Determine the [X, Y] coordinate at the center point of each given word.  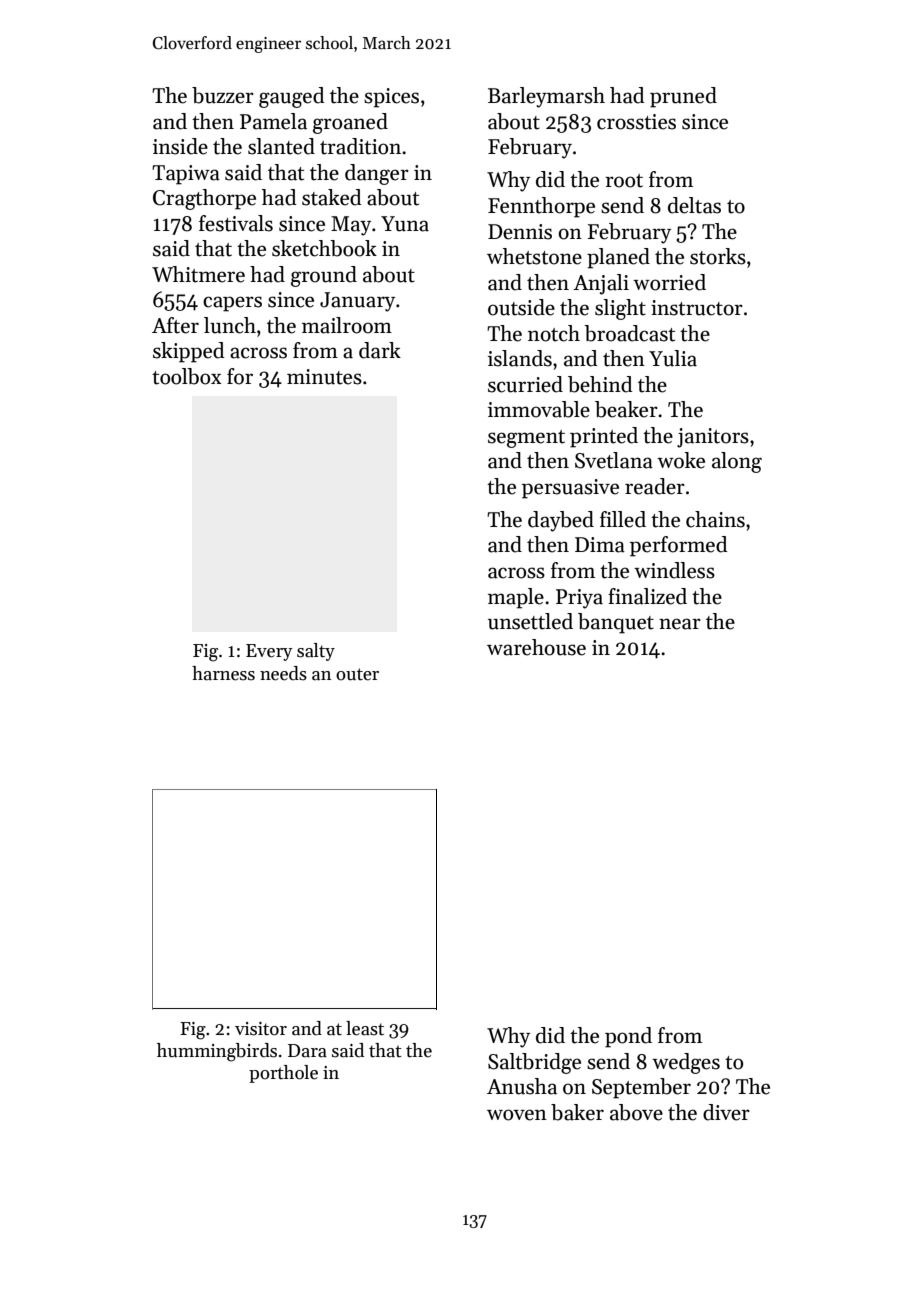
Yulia [673, 358]
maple [516, 598]
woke [681, 460]
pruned [683, 97]
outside [521, 307]
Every [269, 652]
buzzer [223, 95]
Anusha [522, 1086]
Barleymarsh [546, 97]
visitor [261, 1029]
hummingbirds [217, 1052]
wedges [686, 1063]
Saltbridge [534, 1063]
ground [324, 276]
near [680, 624]
